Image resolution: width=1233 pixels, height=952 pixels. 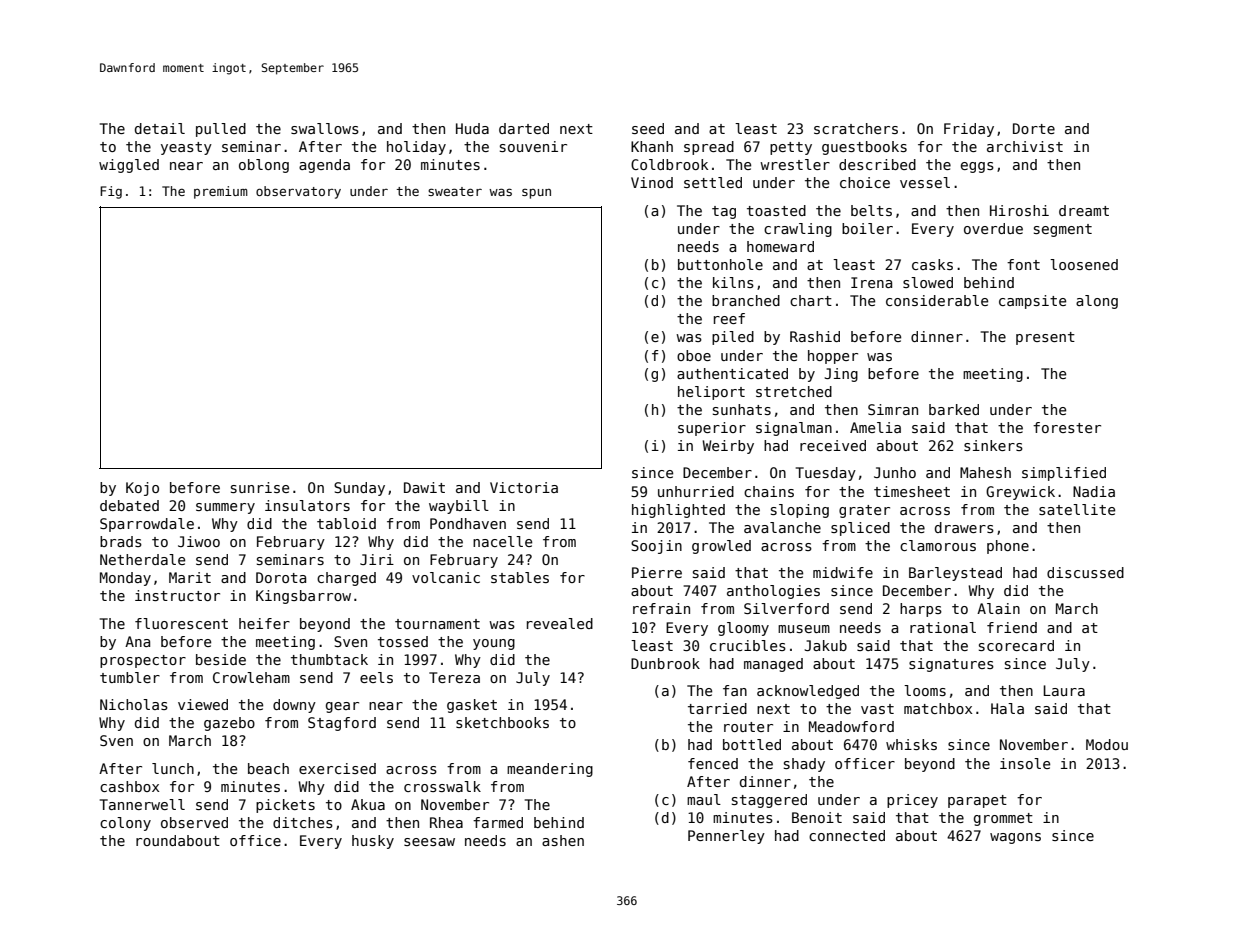 What do you see at coordinates (346, 579) in the screenshot?
I see `charged` at bounding box center [346, 579].
